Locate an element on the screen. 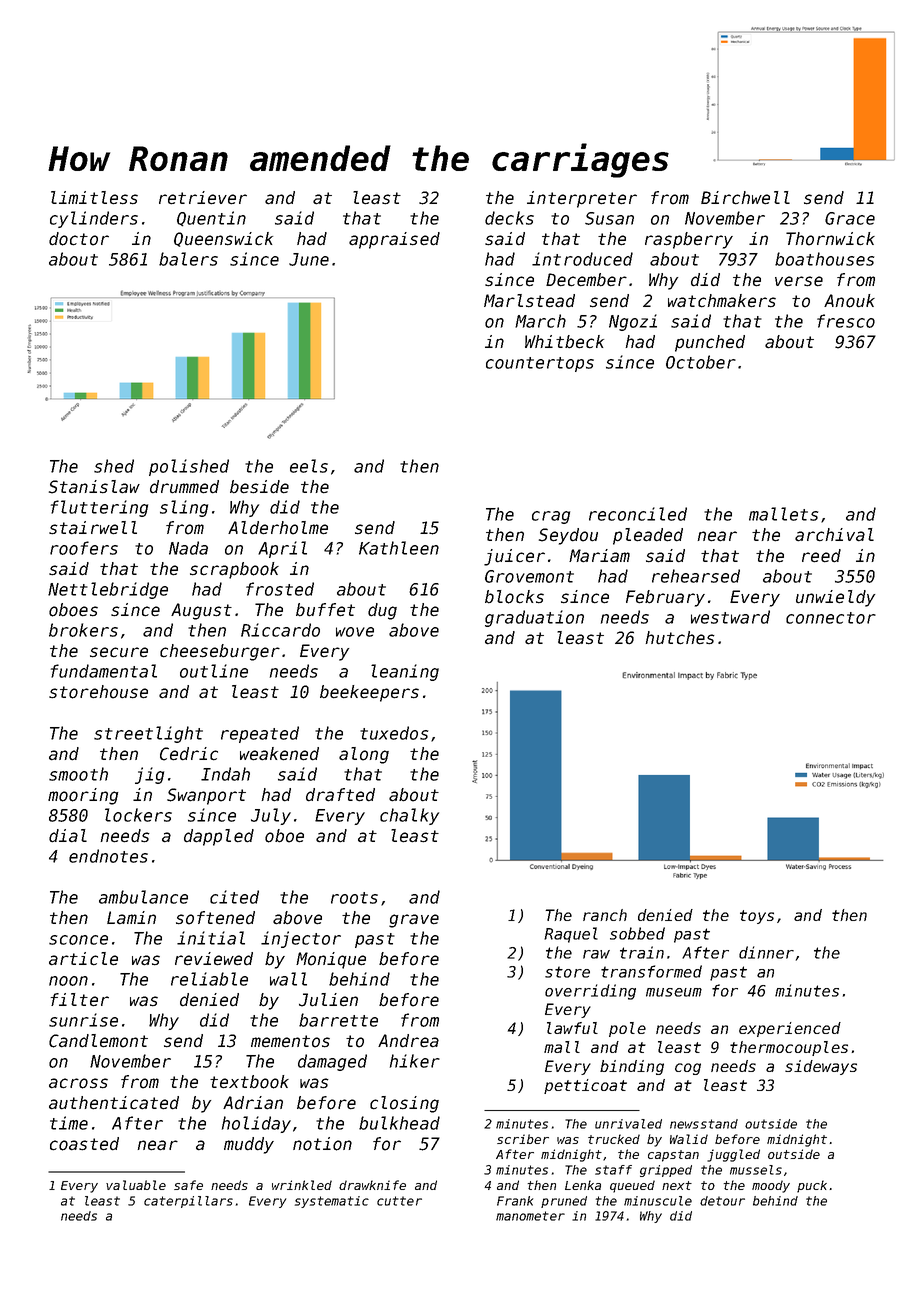  connector is located at coordinates (831, 618).
